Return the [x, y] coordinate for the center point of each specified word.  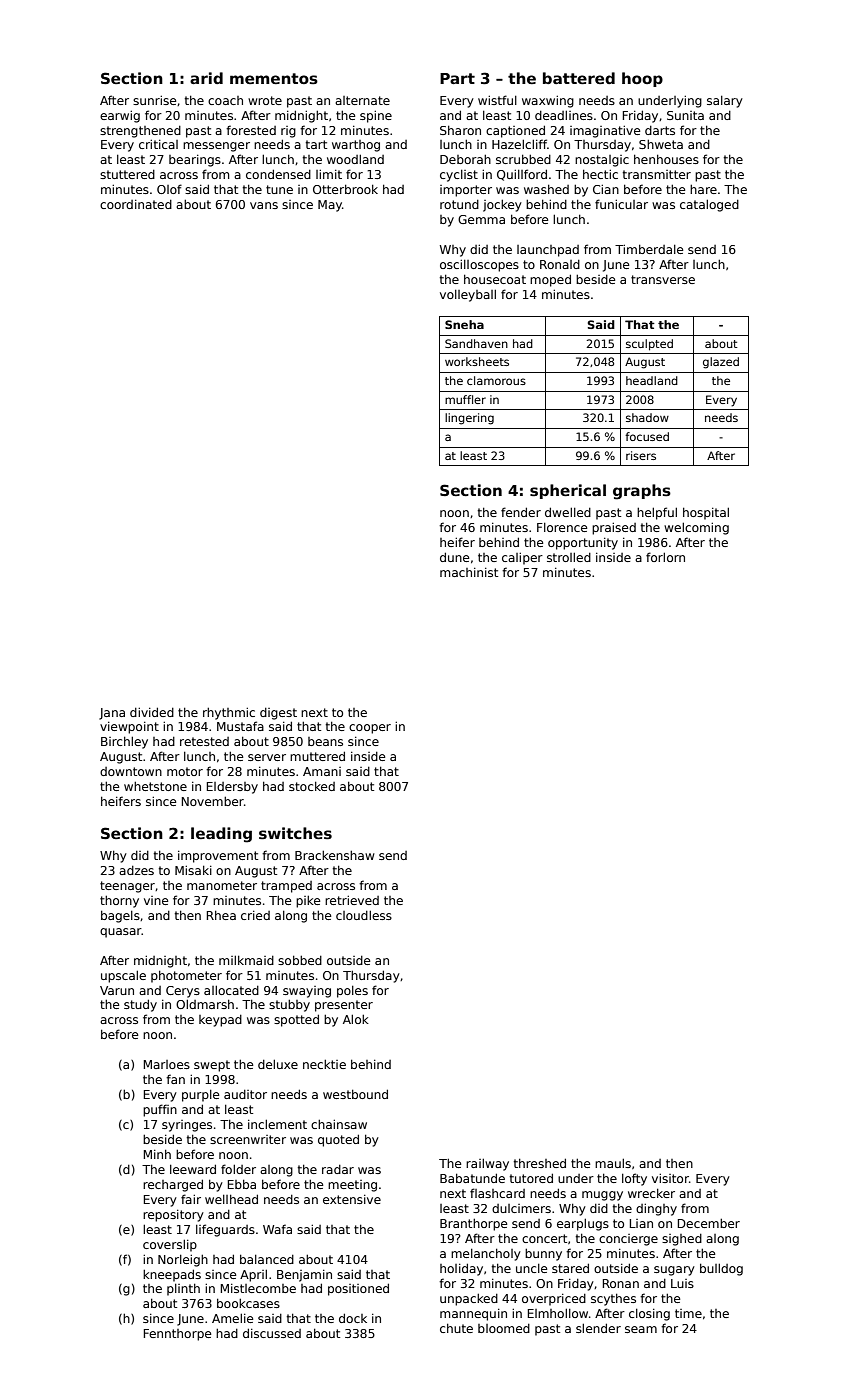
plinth [183, 1289]
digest [278, 714]
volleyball [468, 295]
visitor [670, 1178]
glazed [721, 363]
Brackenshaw [335, 855]
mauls [613, 1163]
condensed [278, 174]
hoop [642, 79]
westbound [355, 1094]
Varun [117, 990]
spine [376, 116]
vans [264, 205]
